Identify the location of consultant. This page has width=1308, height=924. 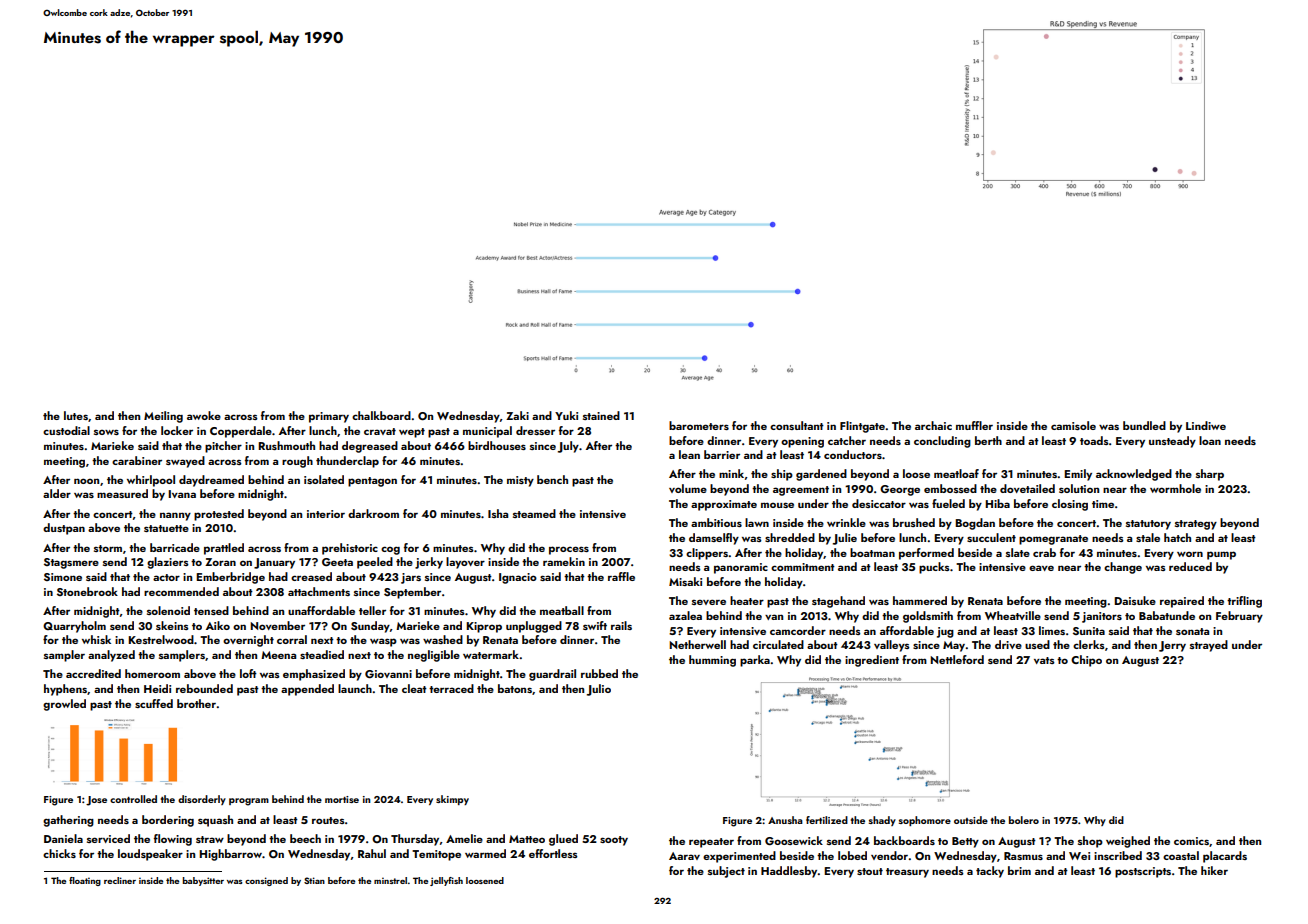
(797, 425).
